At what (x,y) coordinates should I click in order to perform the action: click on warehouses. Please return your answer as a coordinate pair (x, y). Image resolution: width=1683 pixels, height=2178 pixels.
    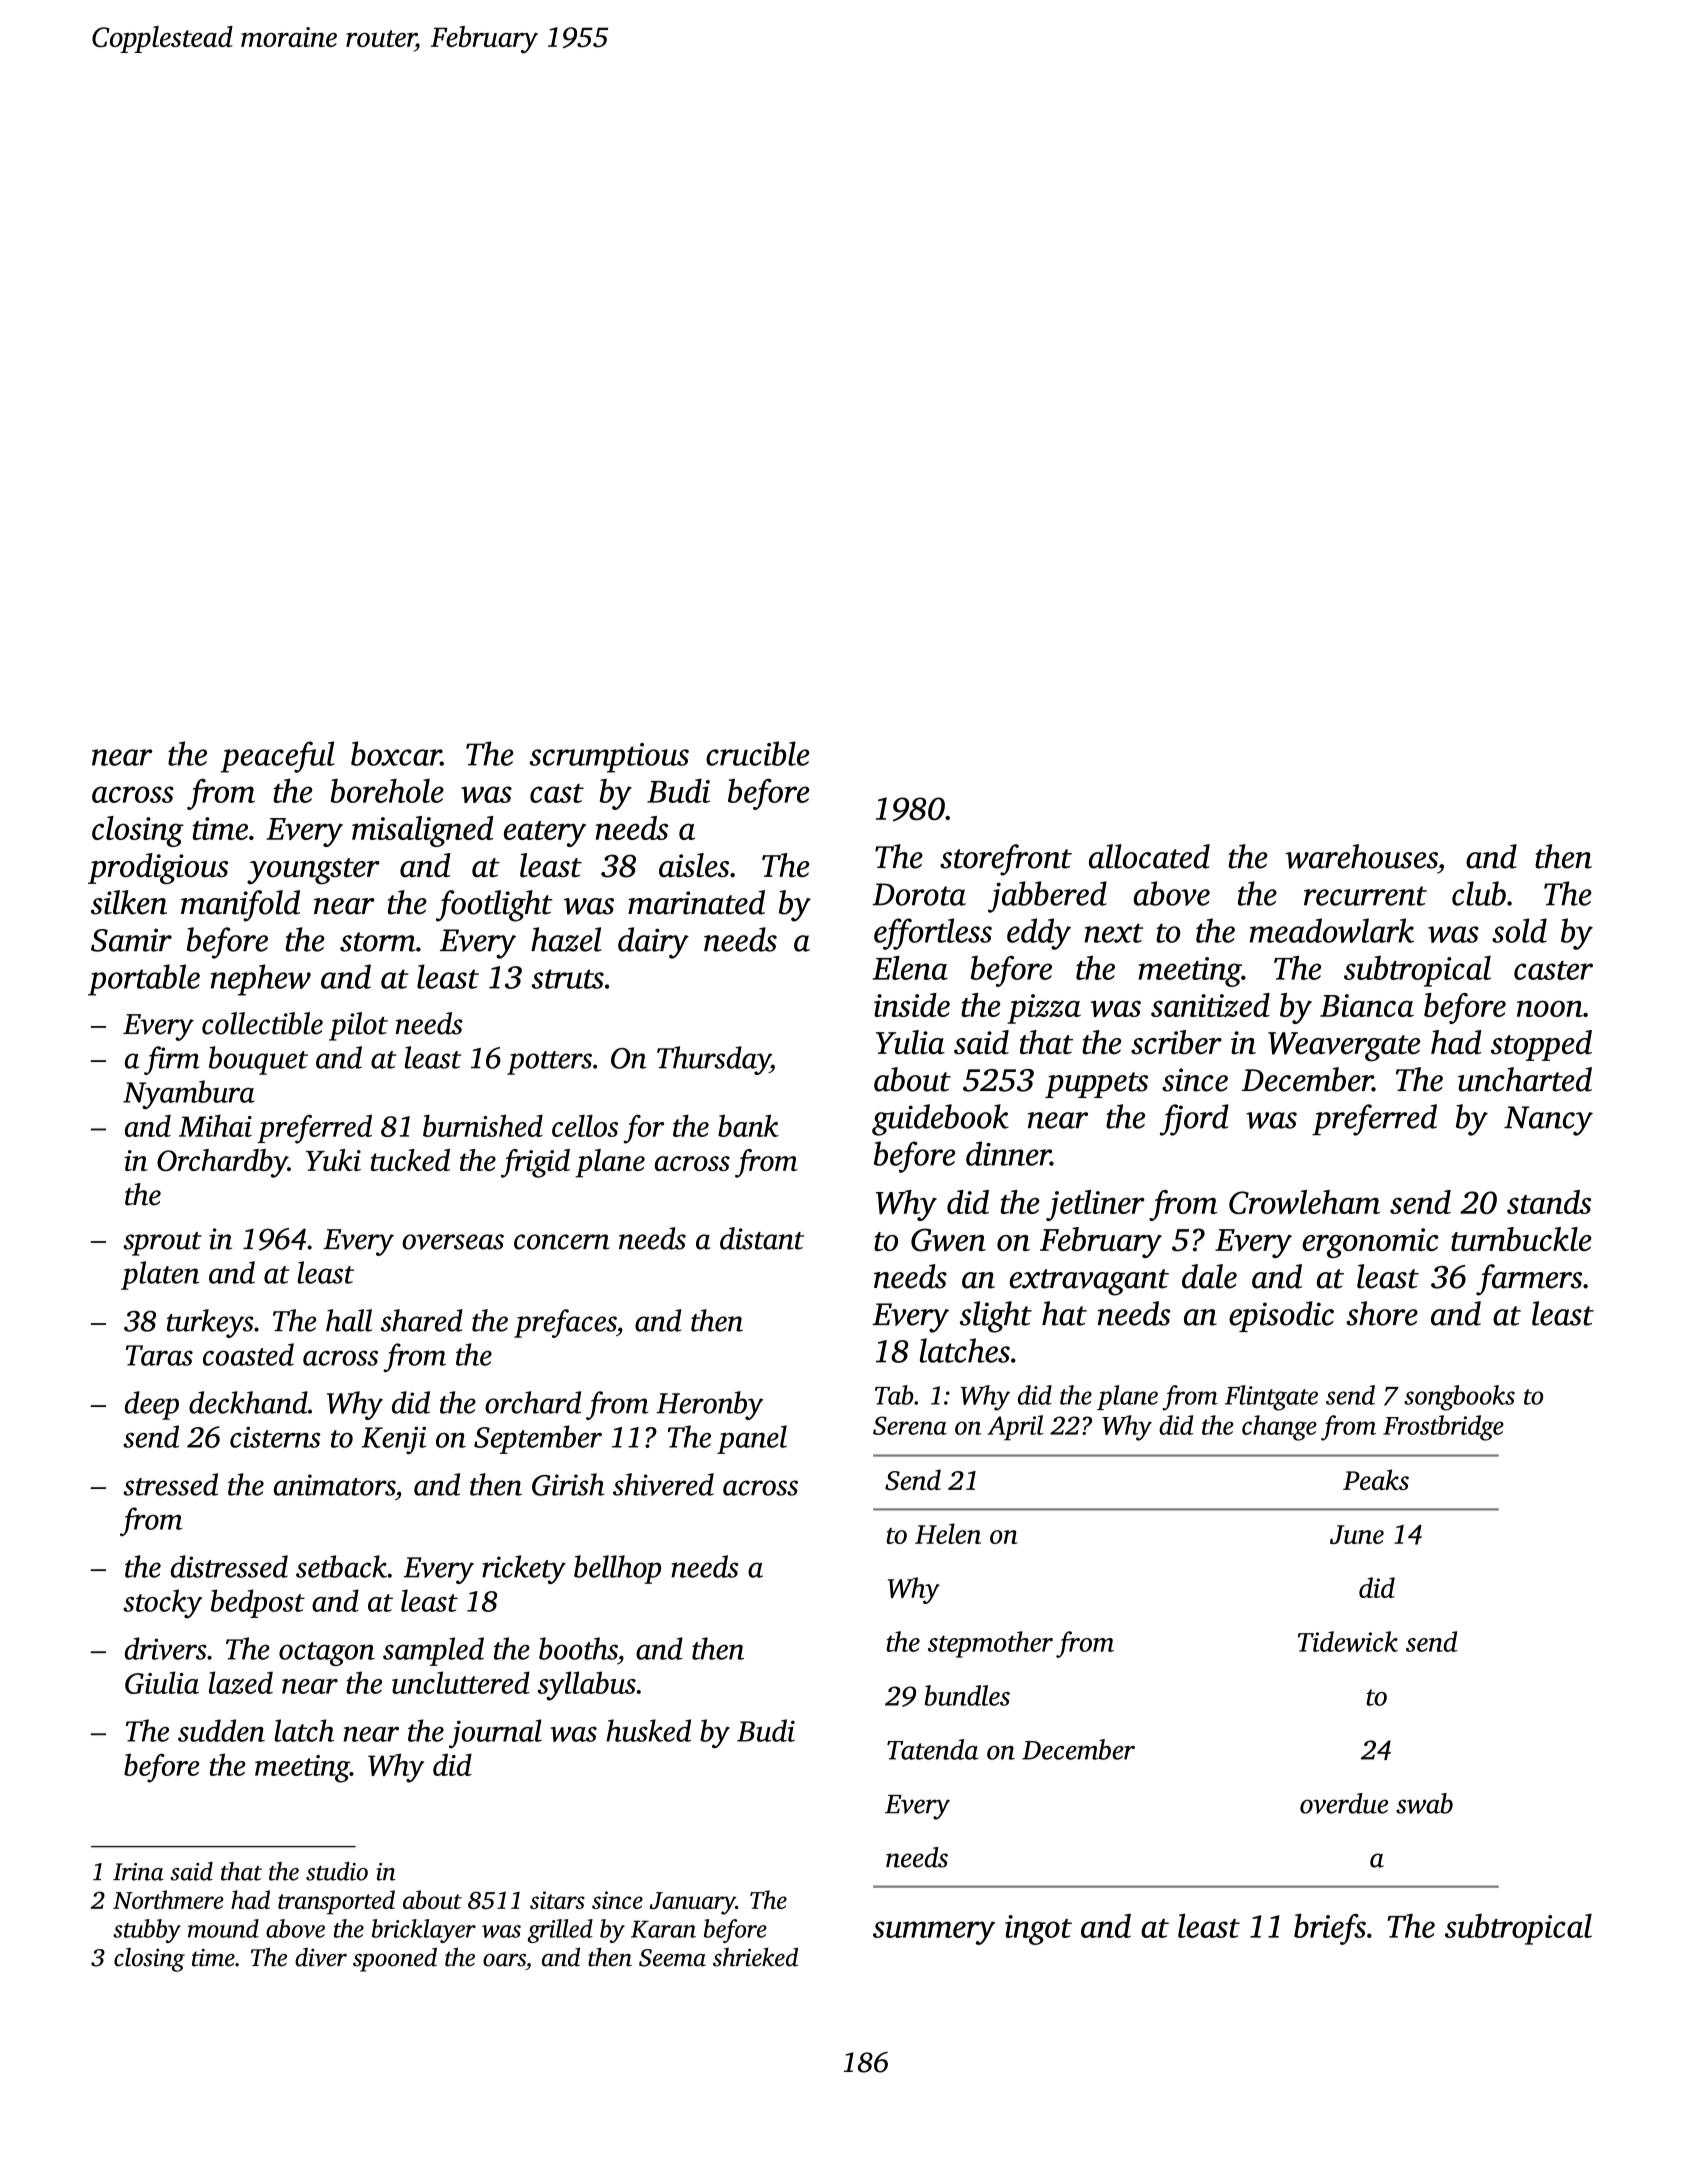
    Looking at the image, I should click on (1362, 856).
